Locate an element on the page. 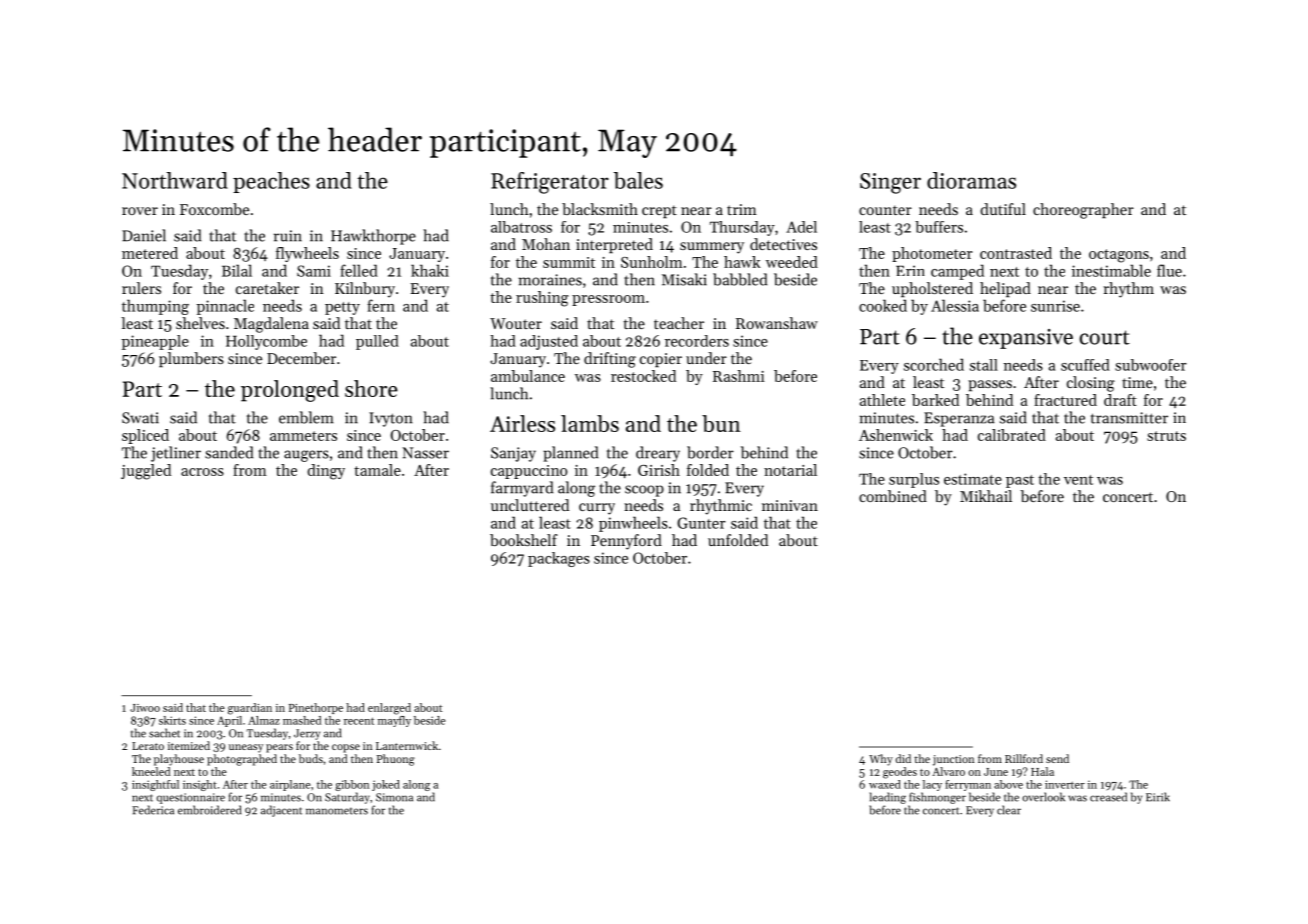 This document has width=1308, height=924. buds is located at coordinates (311, 758).
